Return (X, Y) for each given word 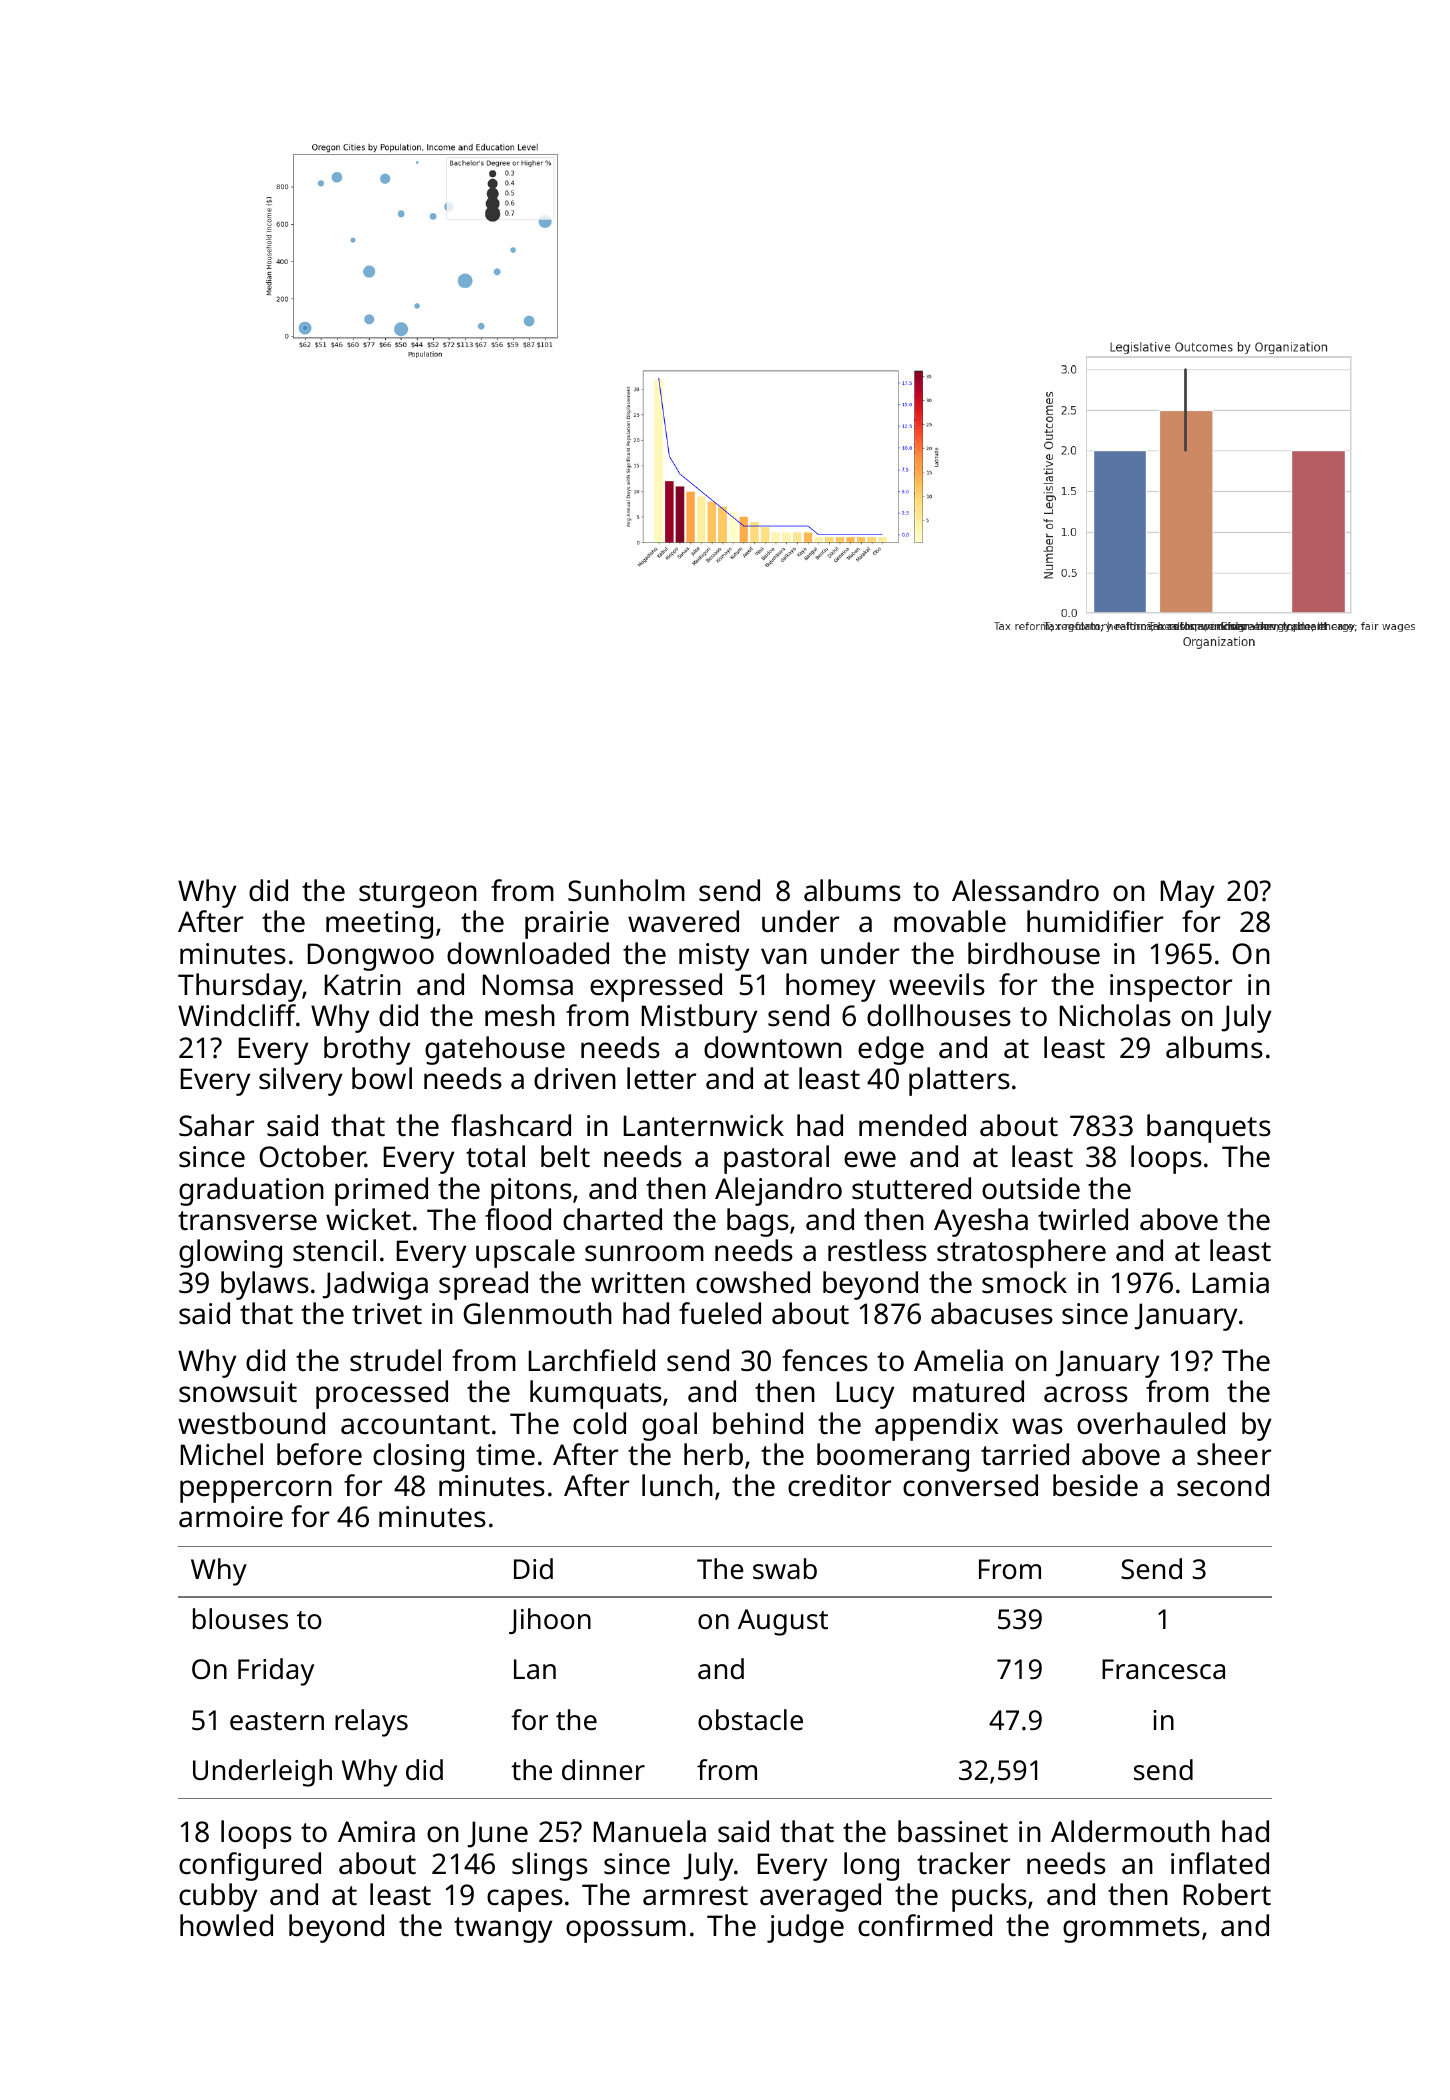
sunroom (644, 1253)
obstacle (750, 1720)
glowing (230, 1253)
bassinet (953, 1831)
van (784, 956)
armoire (231, 1517)
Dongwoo (371, 957)
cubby (218, 1897)
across (1086, 1394)
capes (525, 1900)
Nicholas (1115, 1015)
